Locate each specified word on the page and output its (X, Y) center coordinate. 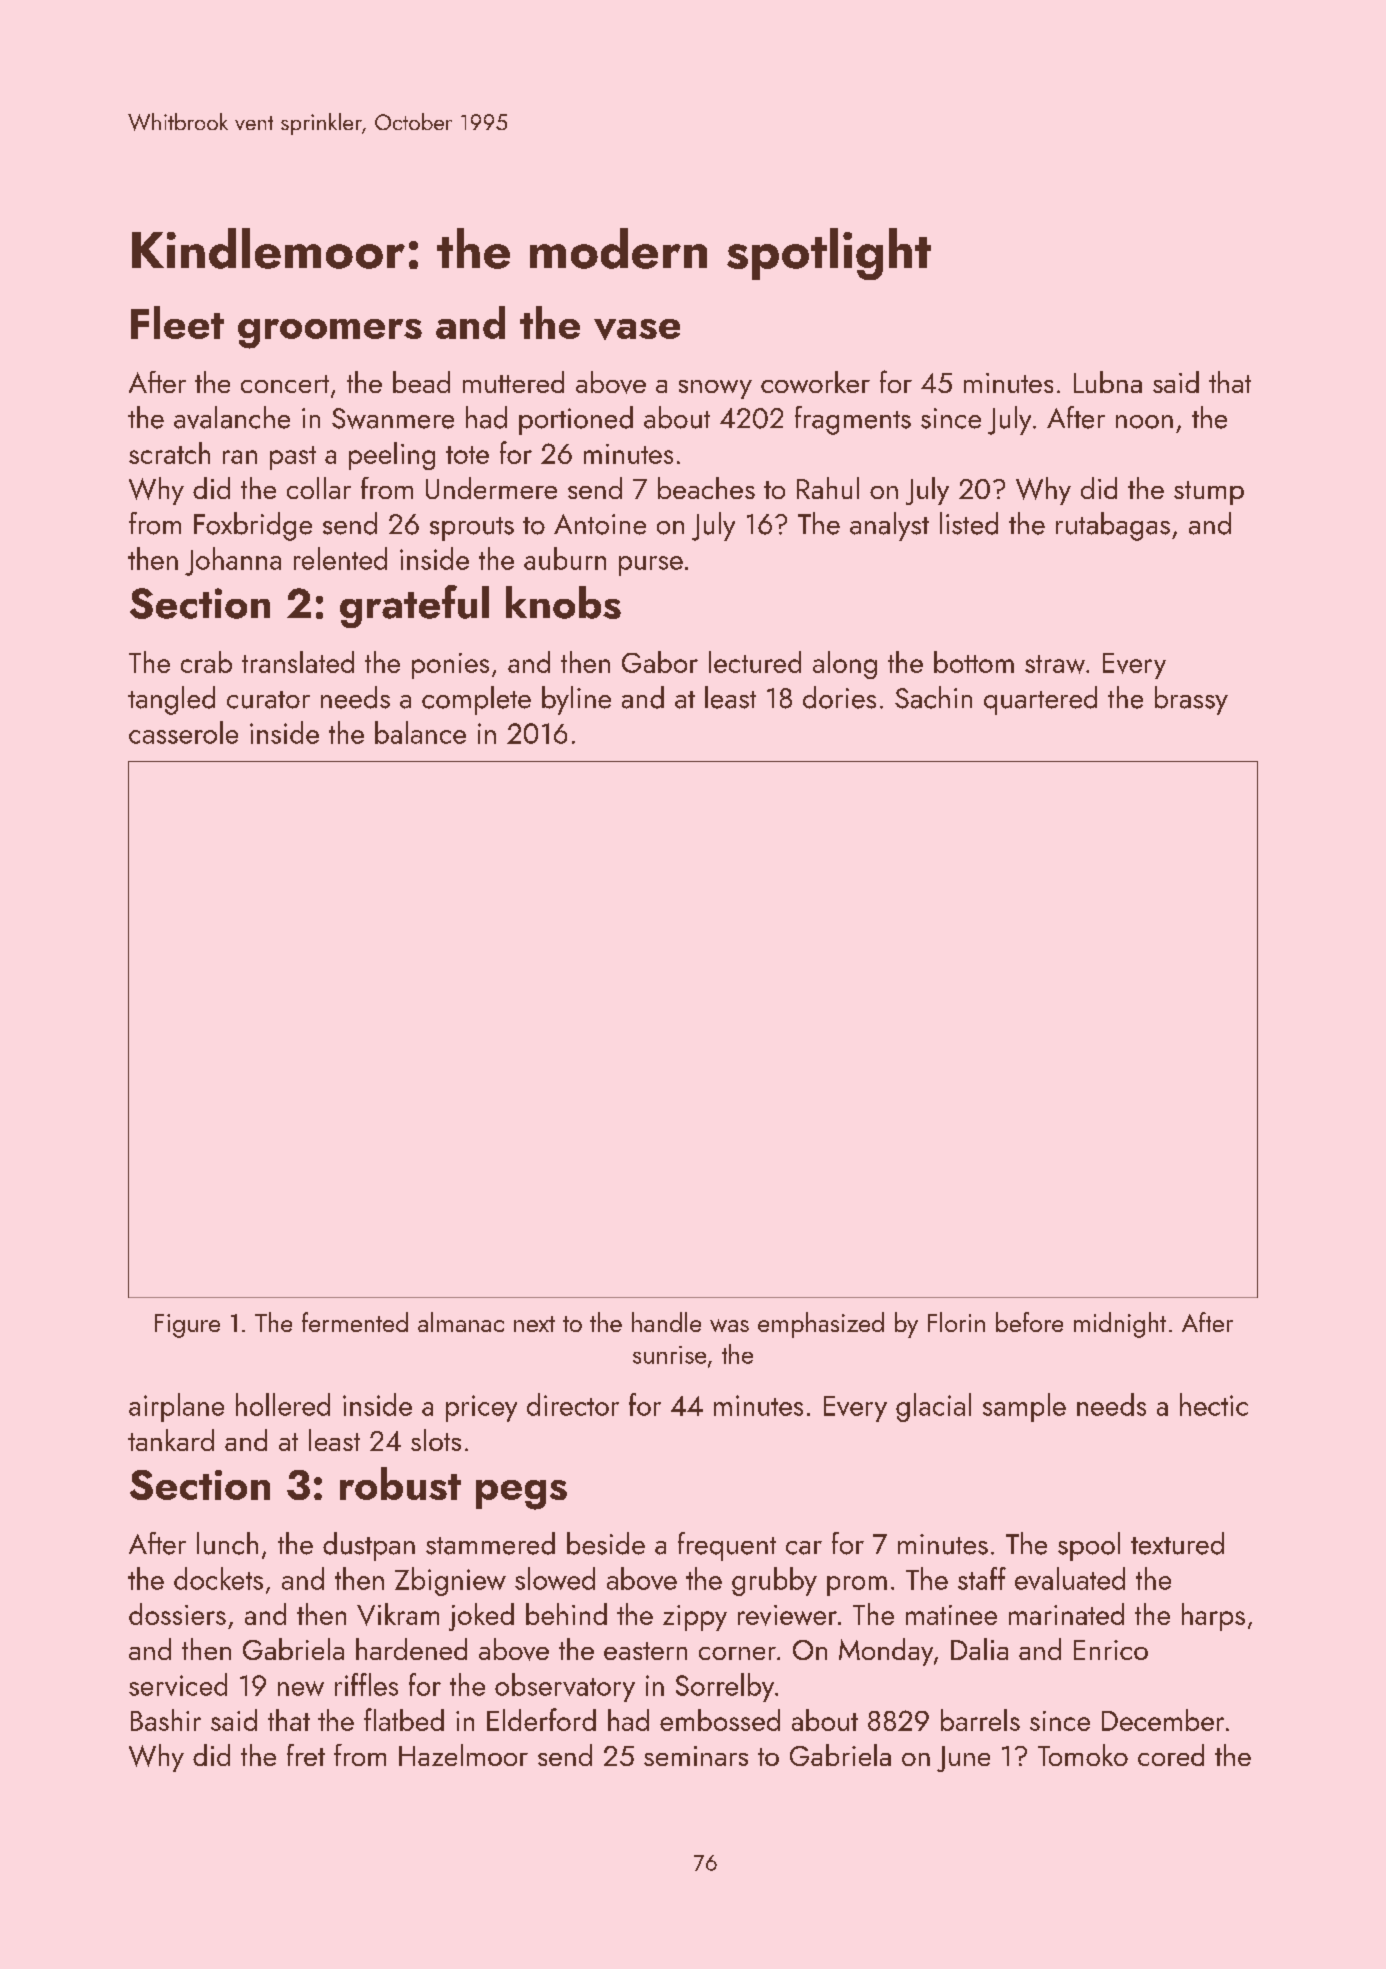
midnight (1120, 1325)
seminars (696, 1756)
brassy (1191, 700)
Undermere (491, 488)
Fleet (177, 322)
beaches (706, 488)
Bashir (166, 1720)
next (534, 1324)
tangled (171, 700)
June (963, 1759)
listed (969, 523)
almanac (461, 1322)
